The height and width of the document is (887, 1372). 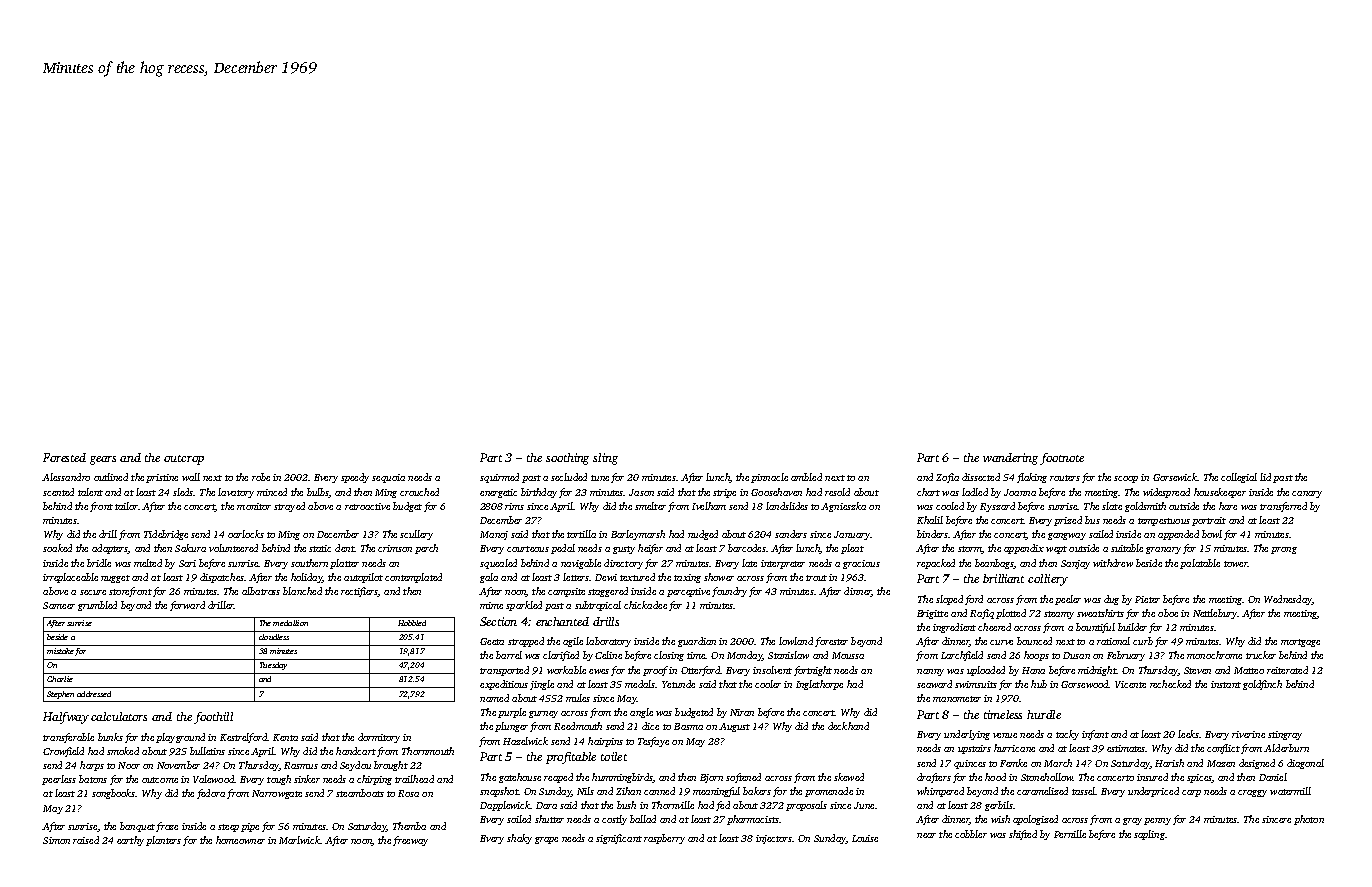 What do you see at coordinates (697, 642) in the document?
I see `guardian` at bounding box center [697, 642].
